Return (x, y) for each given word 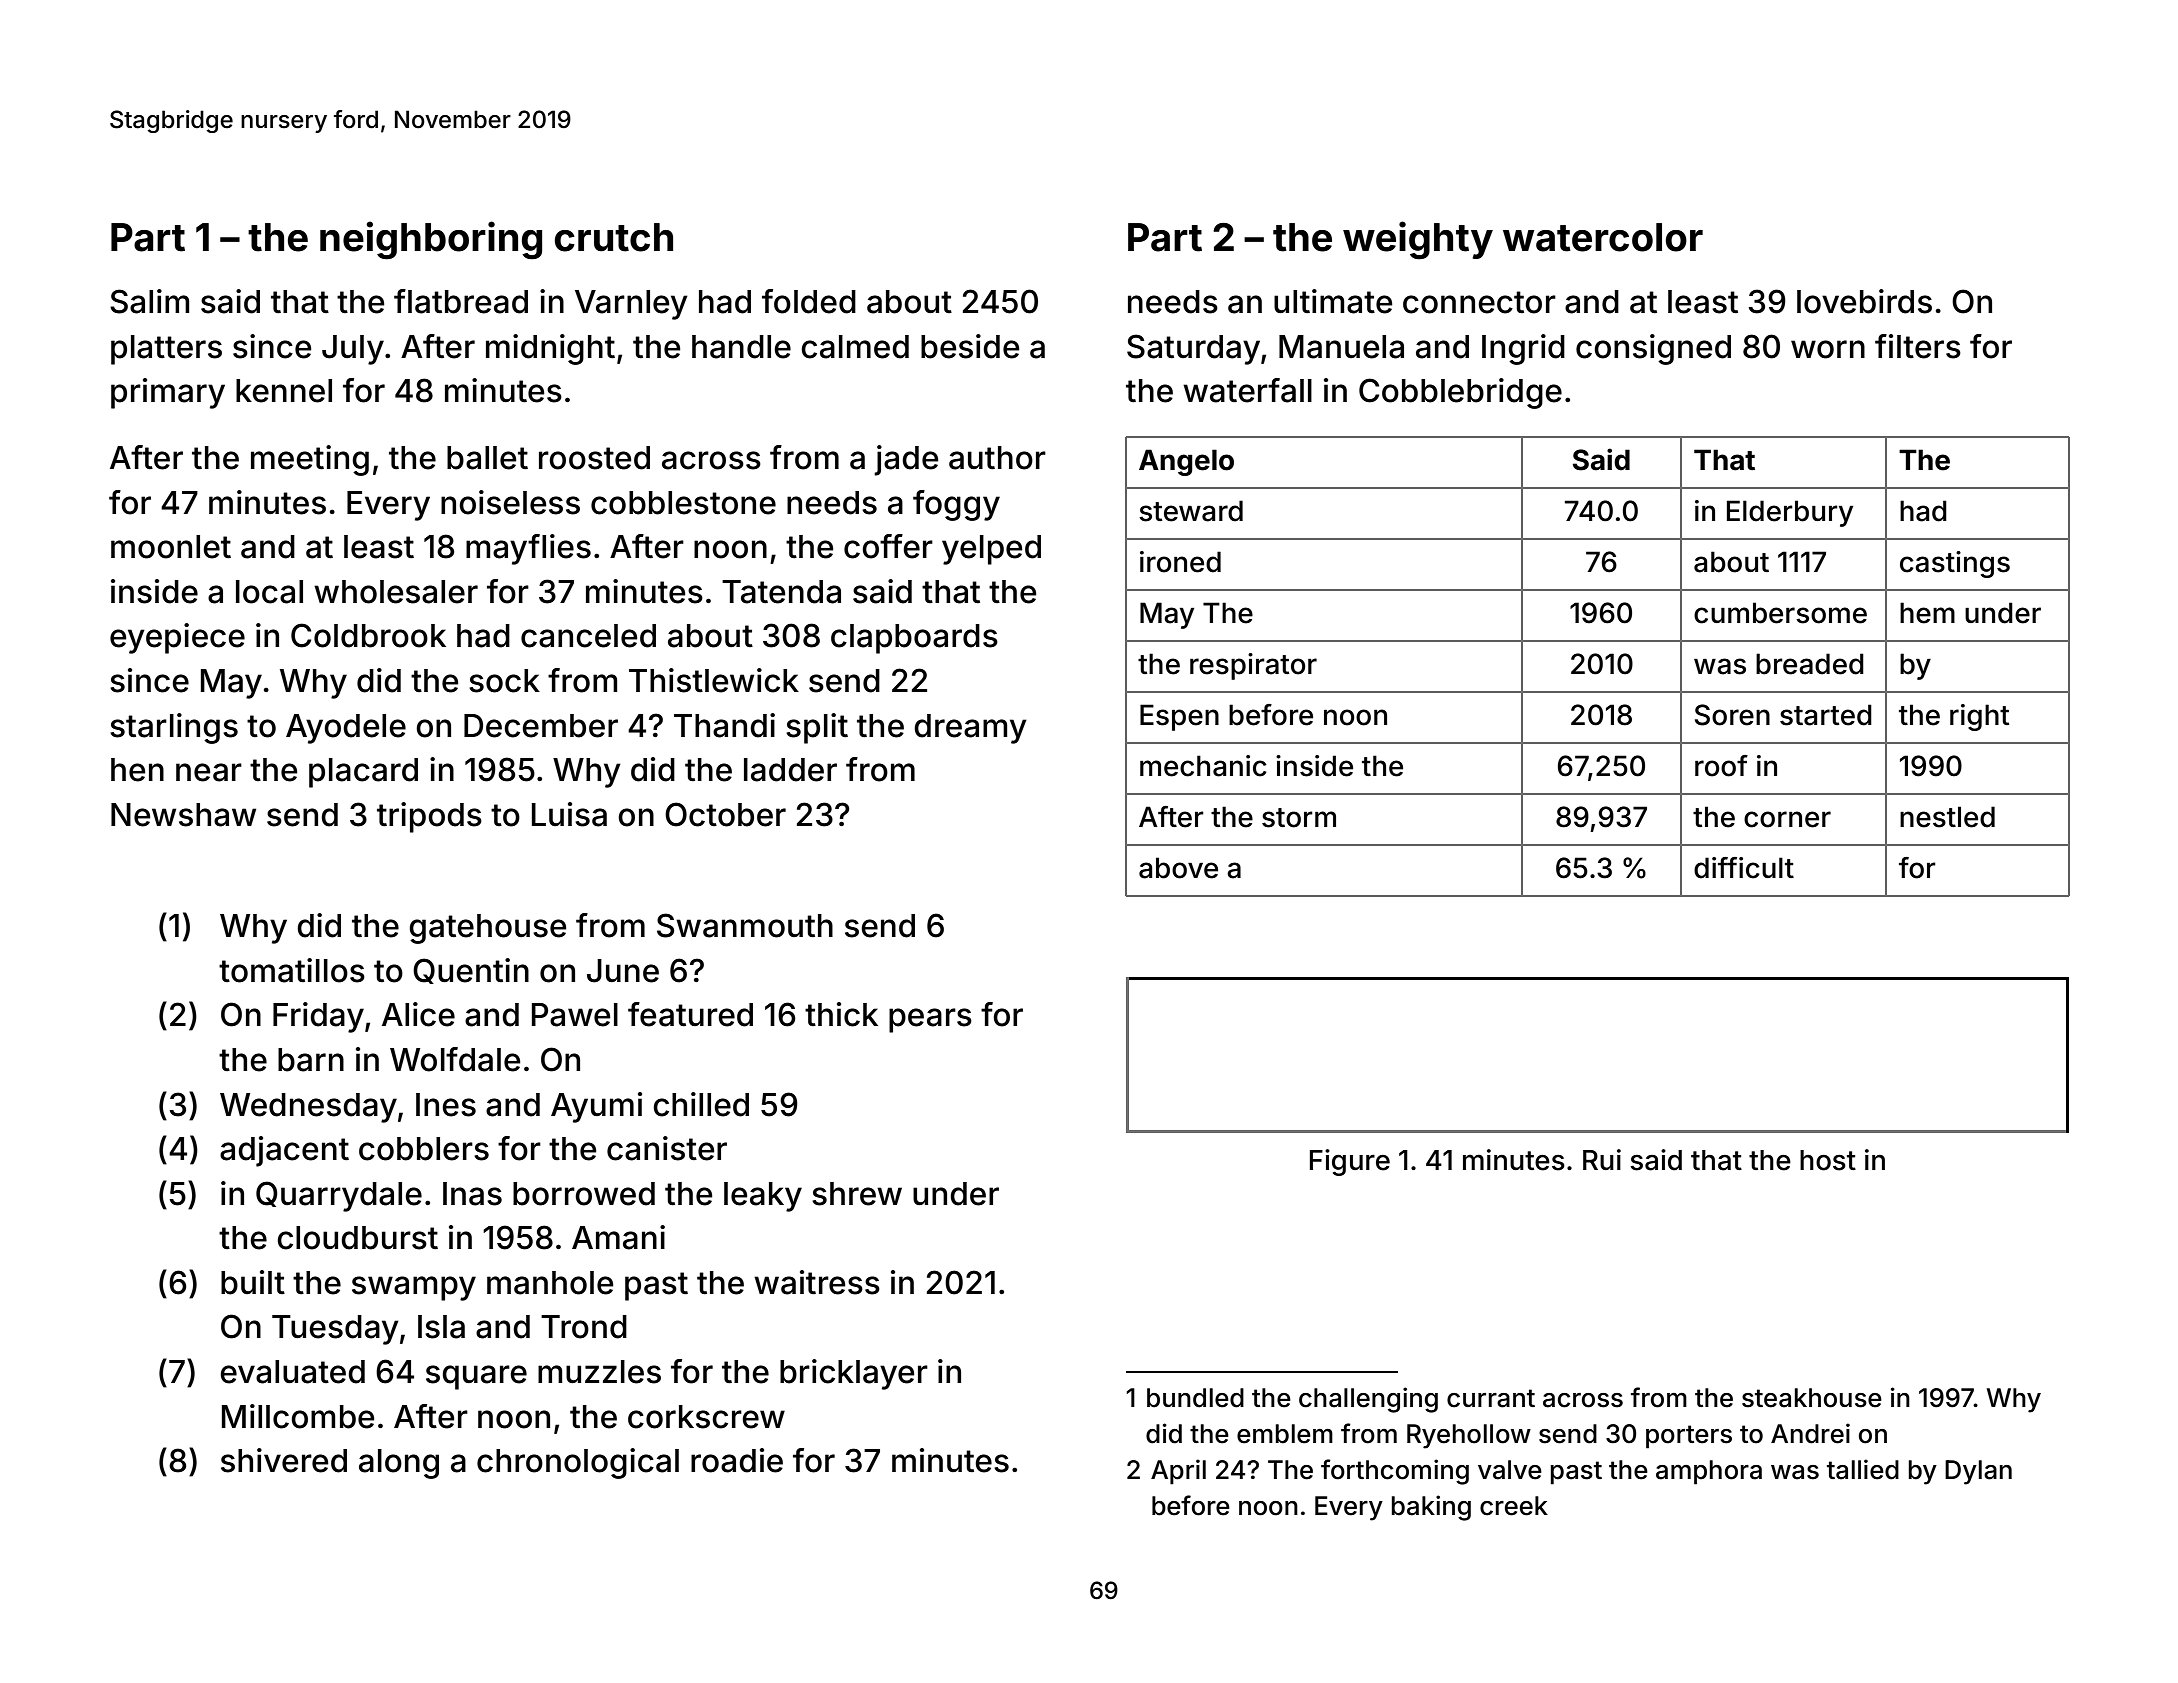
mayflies (528, 549)
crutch (614, 237)
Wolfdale (455, 1059)
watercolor (1603, 237)
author (997, 458)
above (1178, 868)
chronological (578, 1463)
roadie (737, 1460)
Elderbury (1790, 513)
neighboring (431, 240)
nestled (1947, 817)
